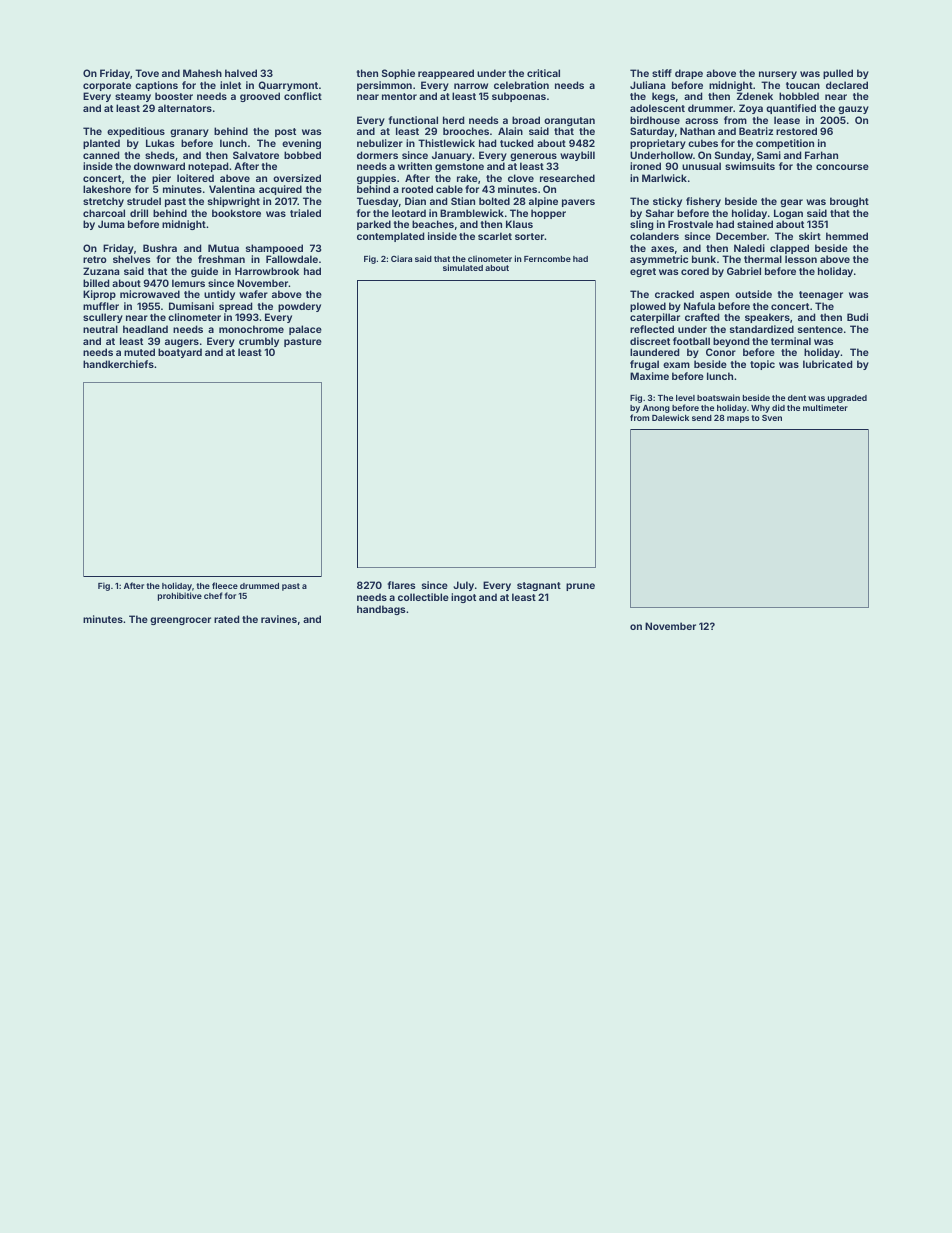  What do you see at coordinates (772, 418) in the screenshot?
I see `Sven` at bounding box center [772, 418].
